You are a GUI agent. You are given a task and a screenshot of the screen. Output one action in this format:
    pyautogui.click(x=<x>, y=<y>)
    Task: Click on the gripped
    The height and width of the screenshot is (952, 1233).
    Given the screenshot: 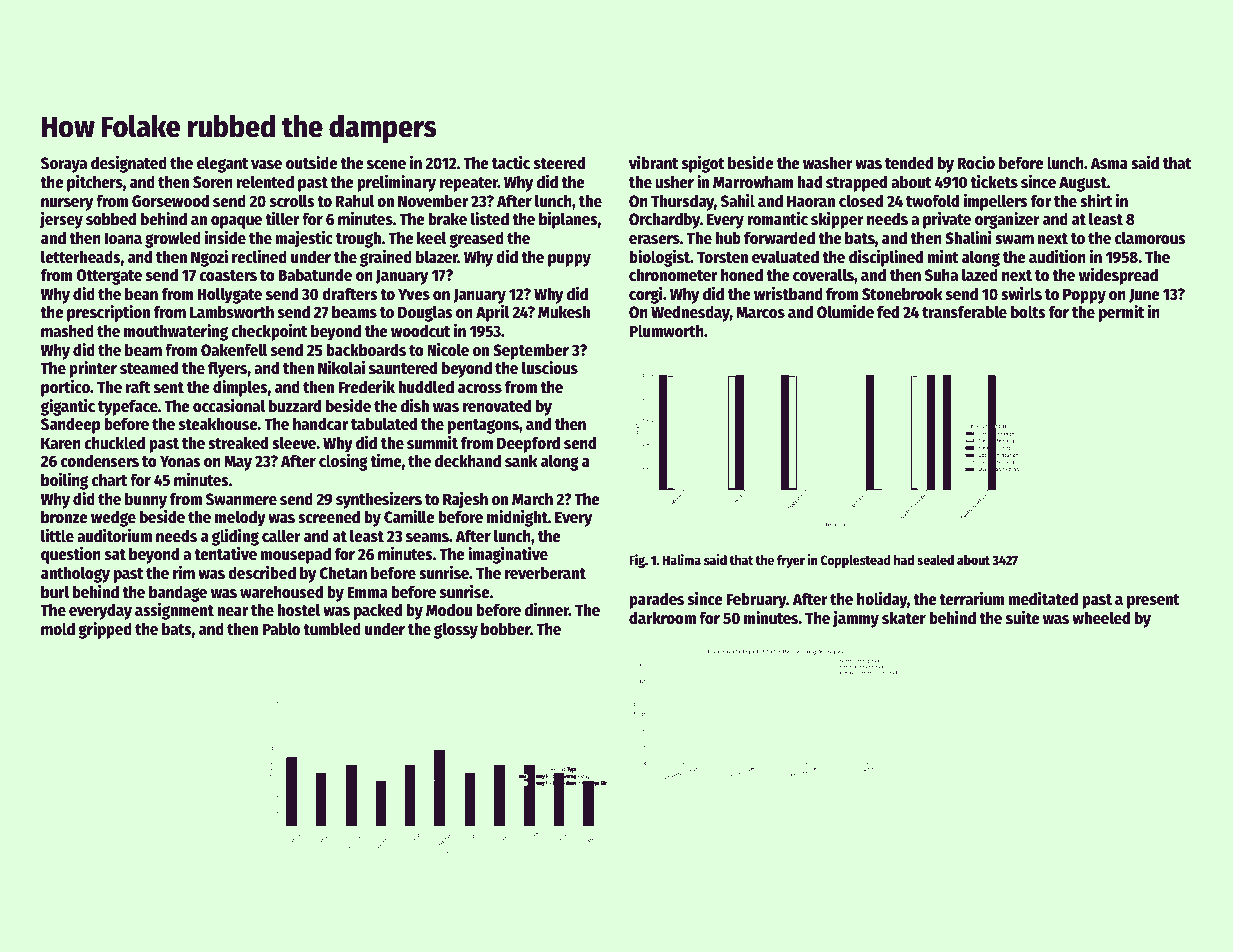 What is the action you would take?
    pyautogui.click(x=105, y=630)
